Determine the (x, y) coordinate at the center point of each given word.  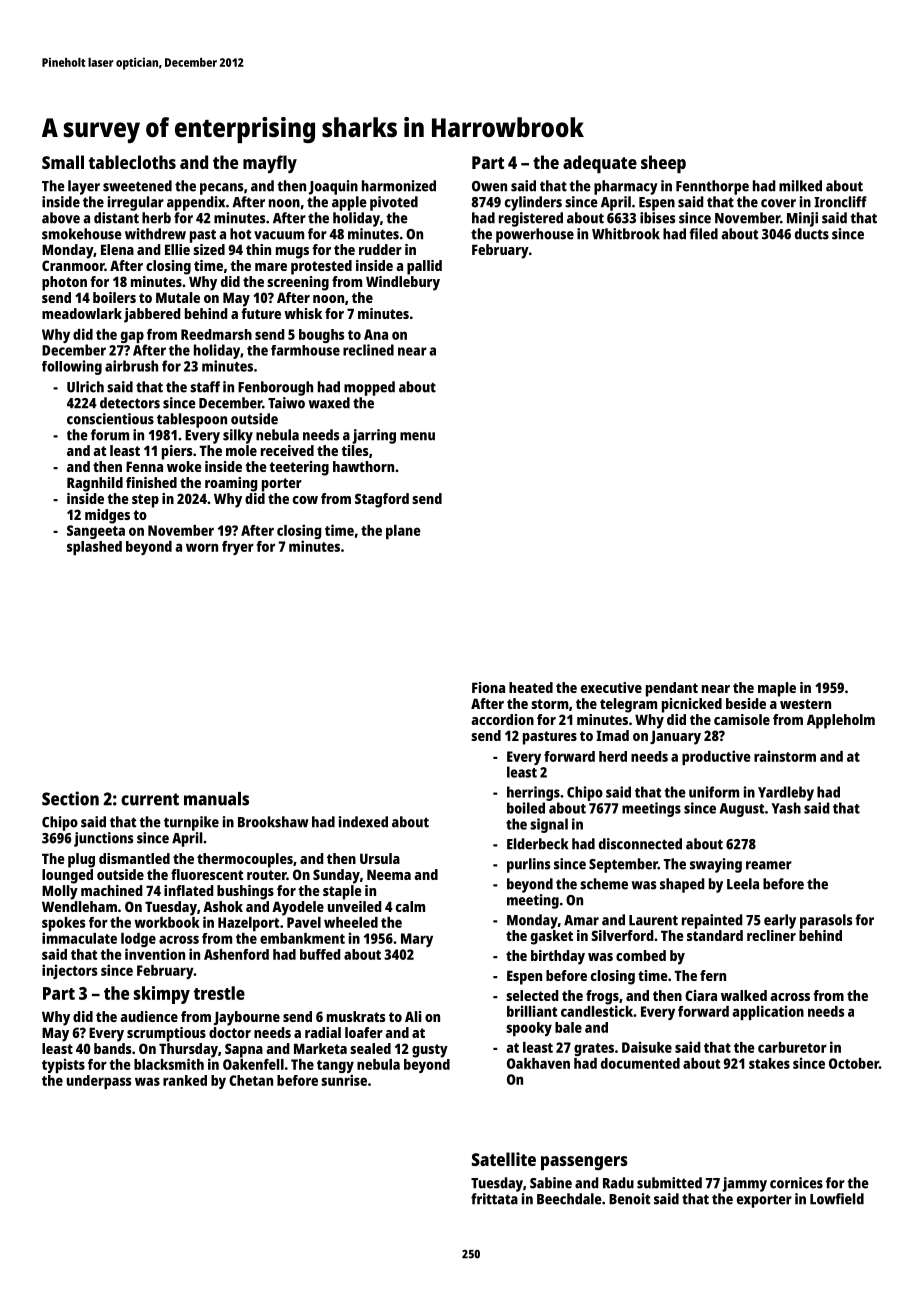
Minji (802, 219)
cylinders (533, 203)
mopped (369, 388)
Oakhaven (538, 1063)
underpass (99, 1082)
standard (715, 935)
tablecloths (132, 162)
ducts (812, 234)
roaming (231, 484)
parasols (826, 921)
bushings (245, 892)
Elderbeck (537, 844)
